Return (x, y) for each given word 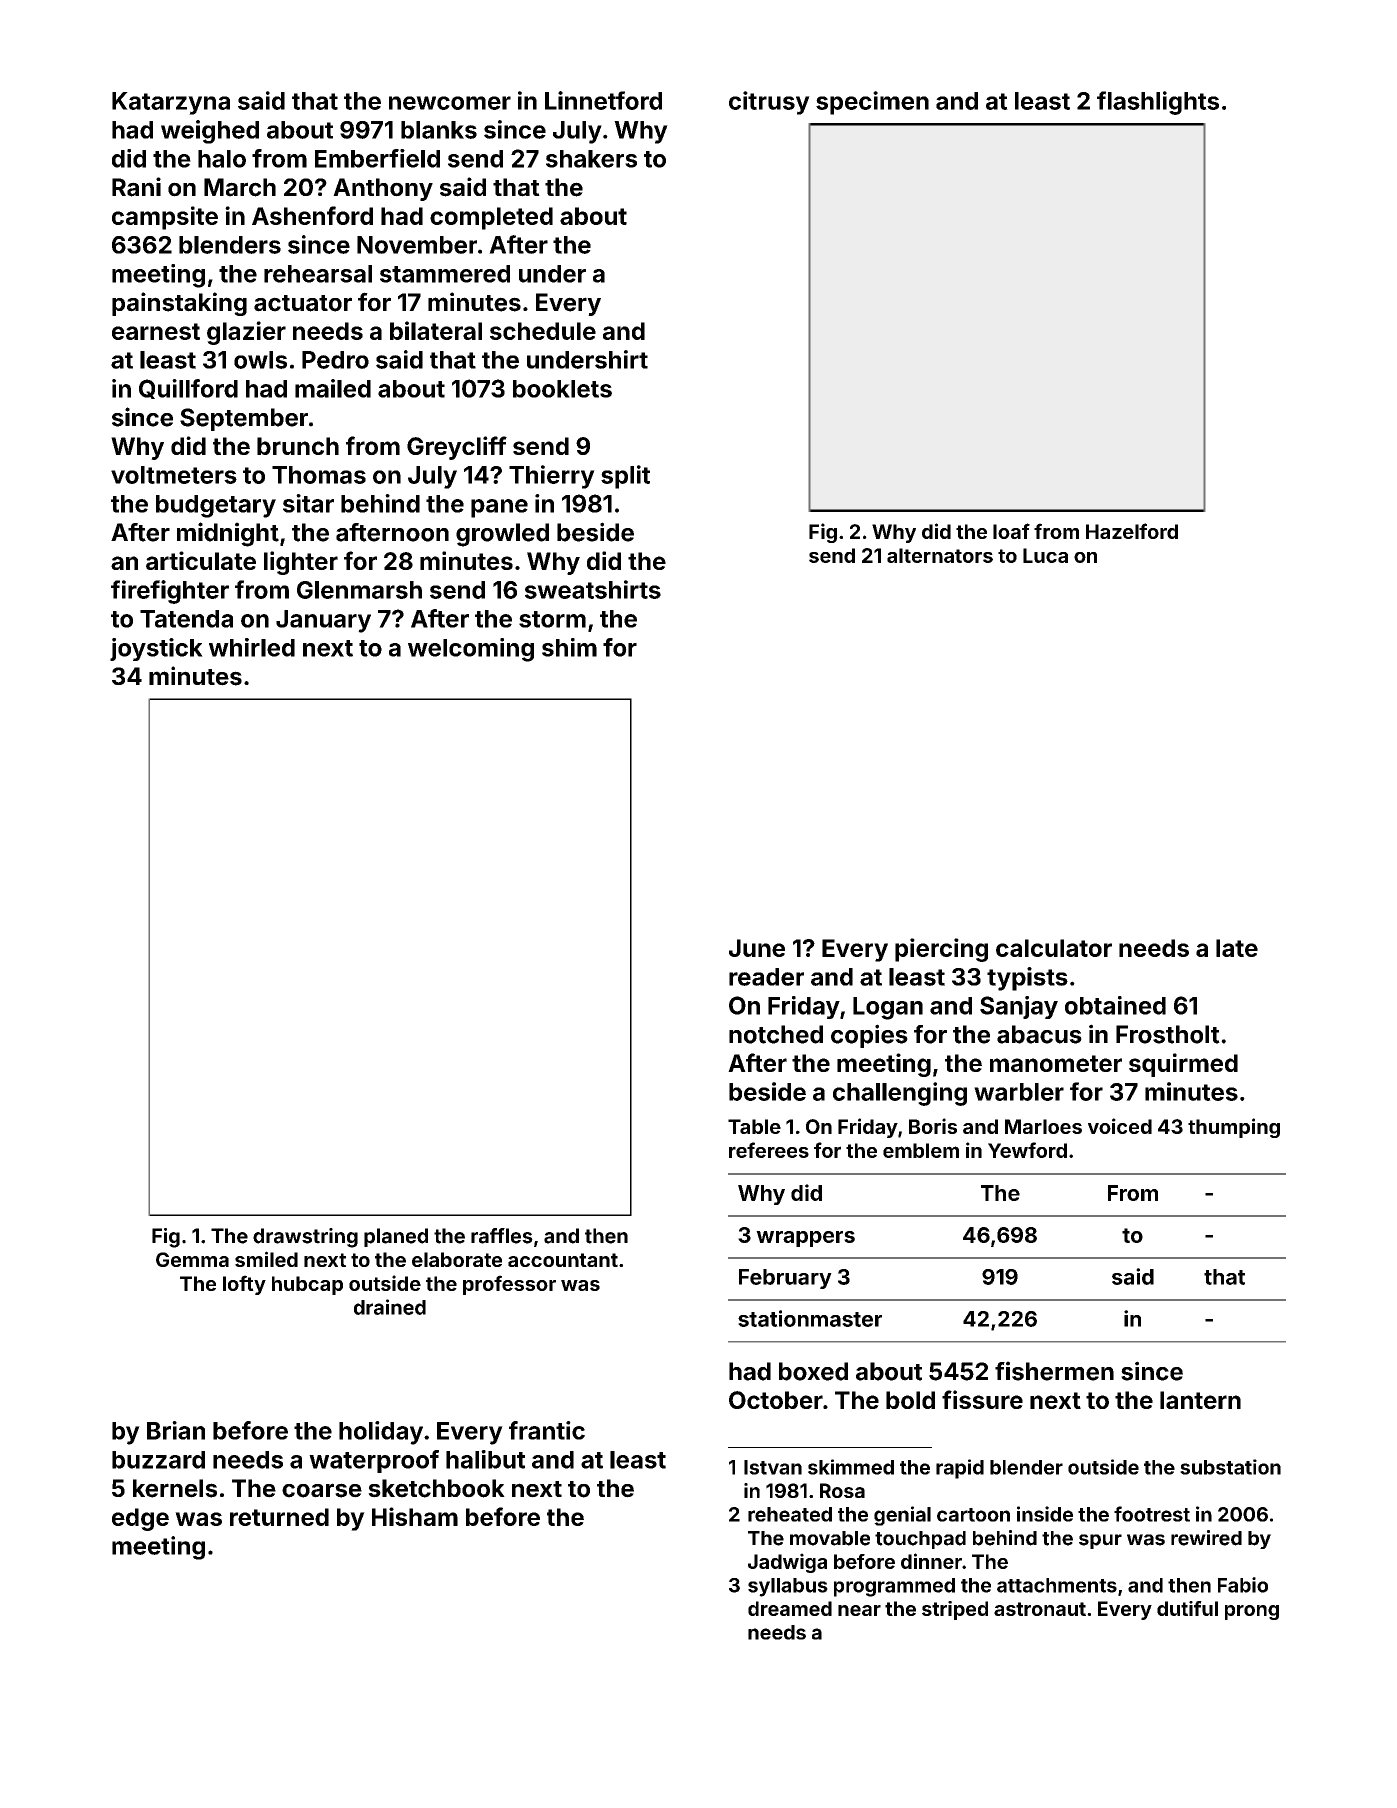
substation (1230, 1467)
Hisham (415, 1516)
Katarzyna (171, 103)
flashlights (1158, 103)
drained (390, 1307)
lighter (301, 563)
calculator (1054, 948)
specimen (872, 103)
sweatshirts (593, 589)
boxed (813, 1371)
